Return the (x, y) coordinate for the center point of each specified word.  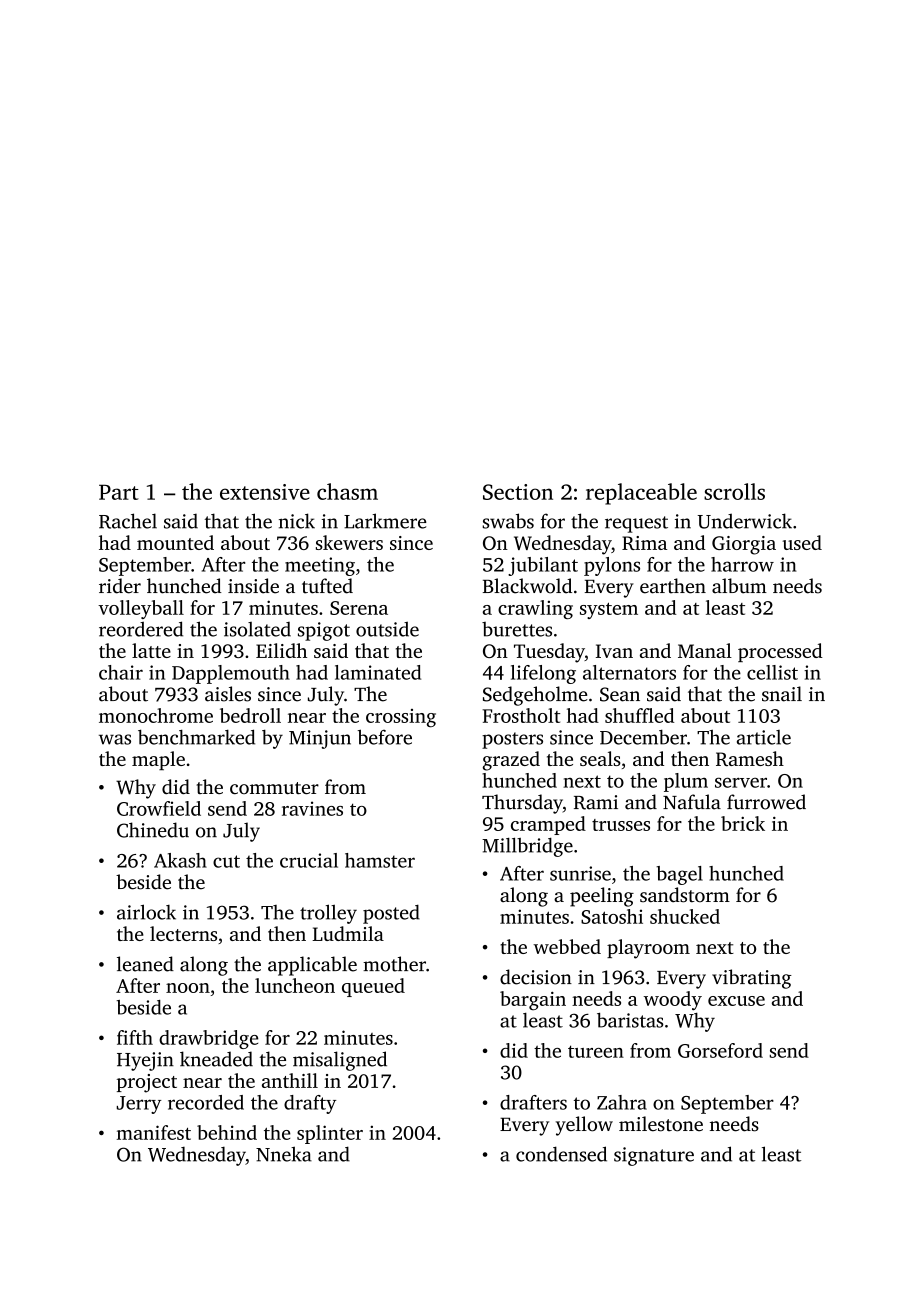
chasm (347, 491)
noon (188, 988)
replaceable (641, 494)
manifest (154, 1132)
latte (151, 650)
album (739, 586)
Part (119, 492)
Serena (359, 608)
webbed (567, 946)
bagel (679, 875)
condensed (561, 1154)
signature (654, 1156)
